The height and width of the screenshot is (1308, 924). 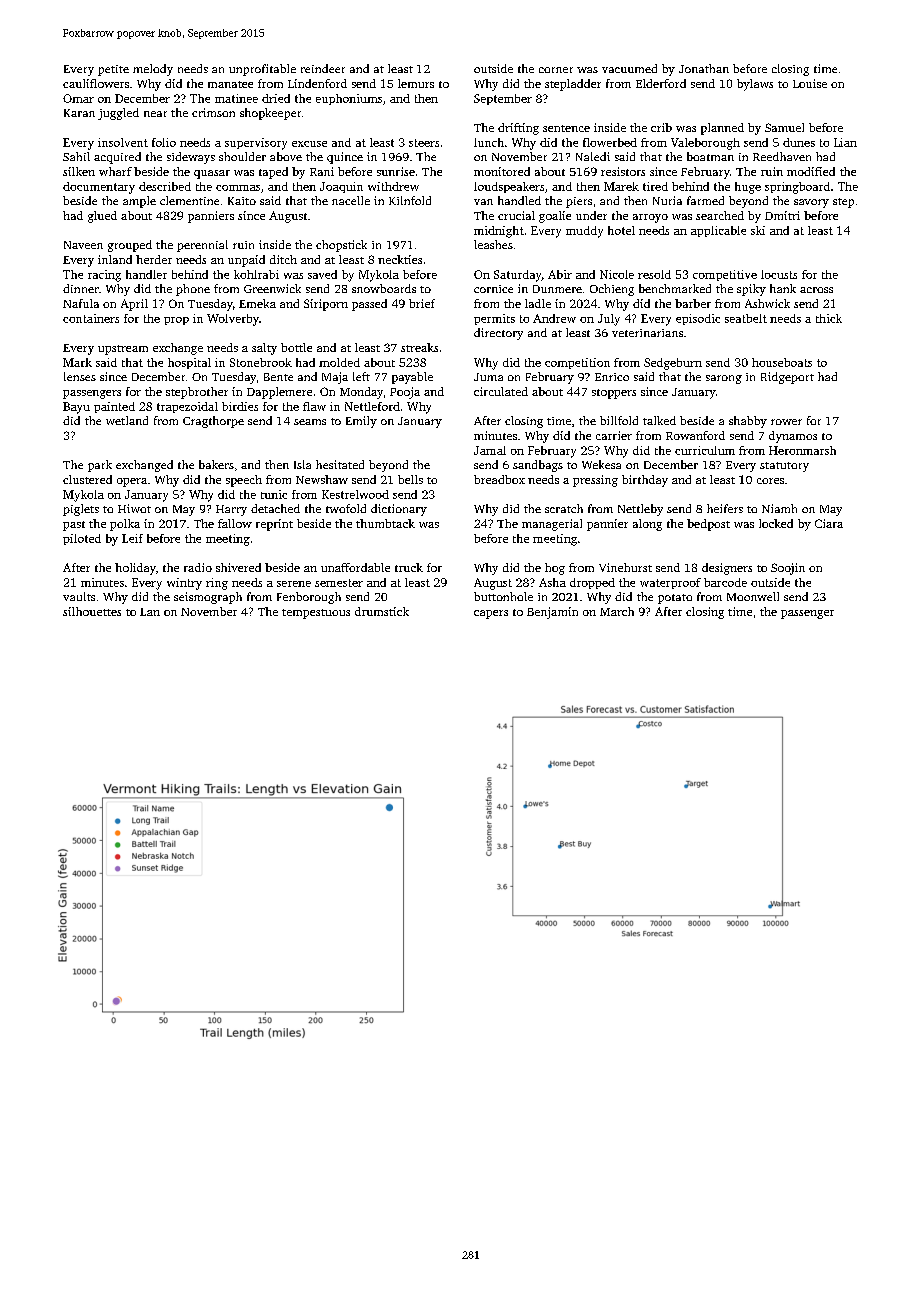 I want to click on silhouettes, so click(x=92, y=611).
